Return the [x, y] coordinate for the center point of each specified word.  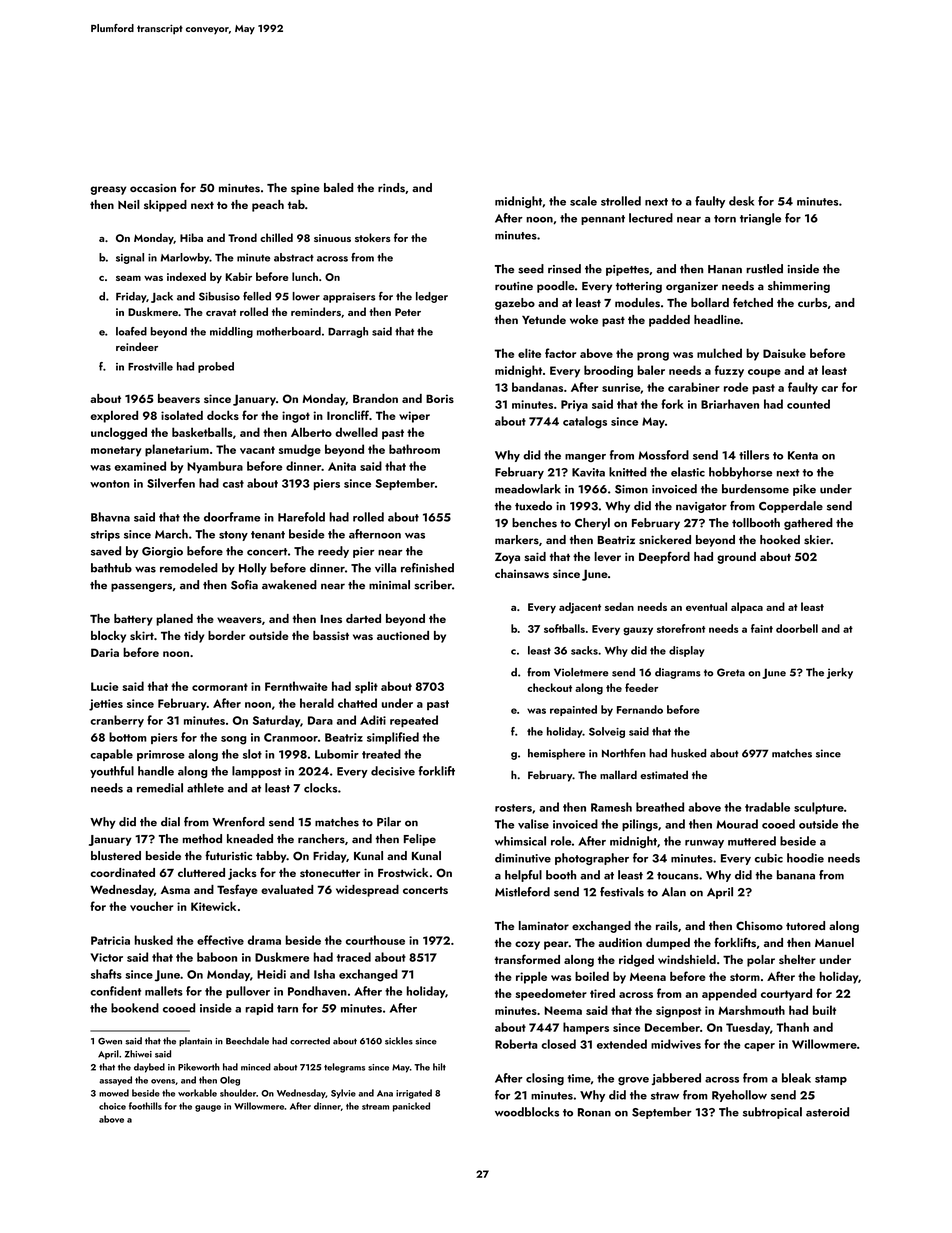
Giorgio [162, 552]
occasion [153, 188]
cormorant [220, 687]
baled [338, 187]
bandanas [537, 387]
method [202, 838]
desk [741, 201]
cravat [221, 312]
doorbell [797, 628]
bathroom [414, 449]
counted [808, 404]
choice [112, 1106]
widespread [367, 891]
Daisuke [784, 353]
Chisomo [759, 926]
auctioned [403, 635]
